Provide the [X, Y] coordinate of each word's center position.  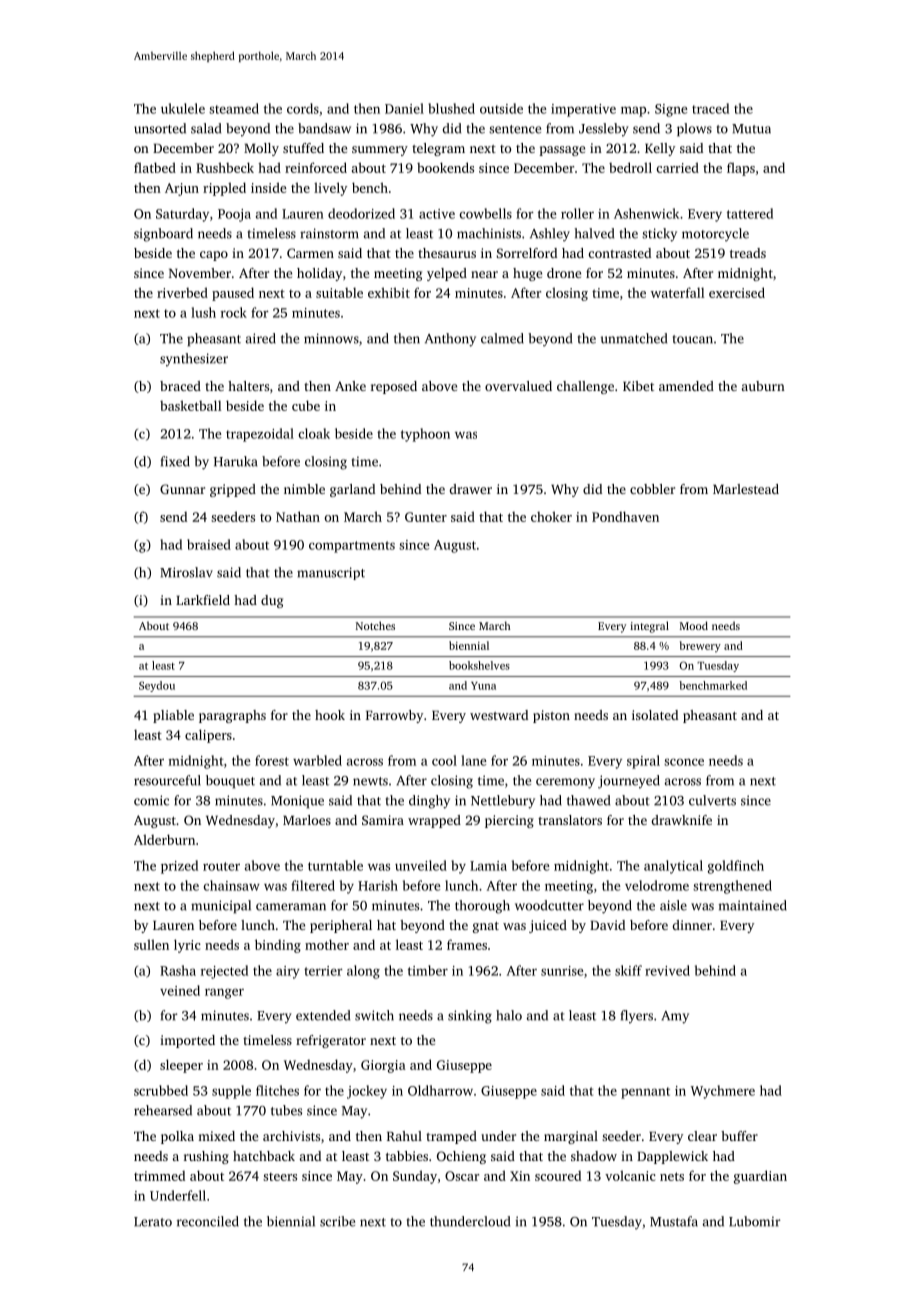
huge [527, 274]
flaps [741, 169]
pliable [173, 716]
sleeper [181, 1066]
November [200, 273]
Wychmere [723, 1092]
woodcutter [549, 905]
